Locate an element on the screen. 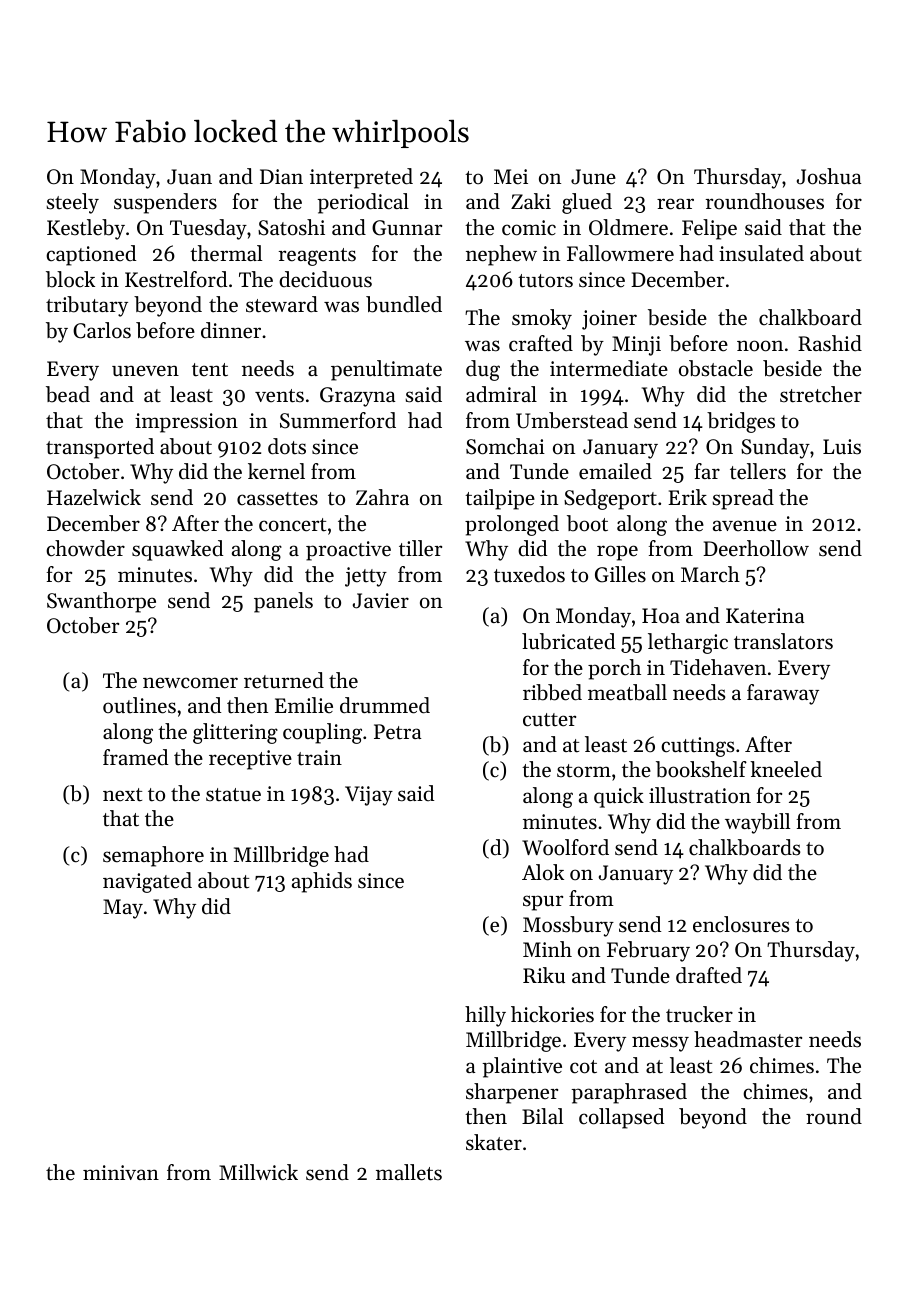  hilly is located at coordinates (485, 1016).
